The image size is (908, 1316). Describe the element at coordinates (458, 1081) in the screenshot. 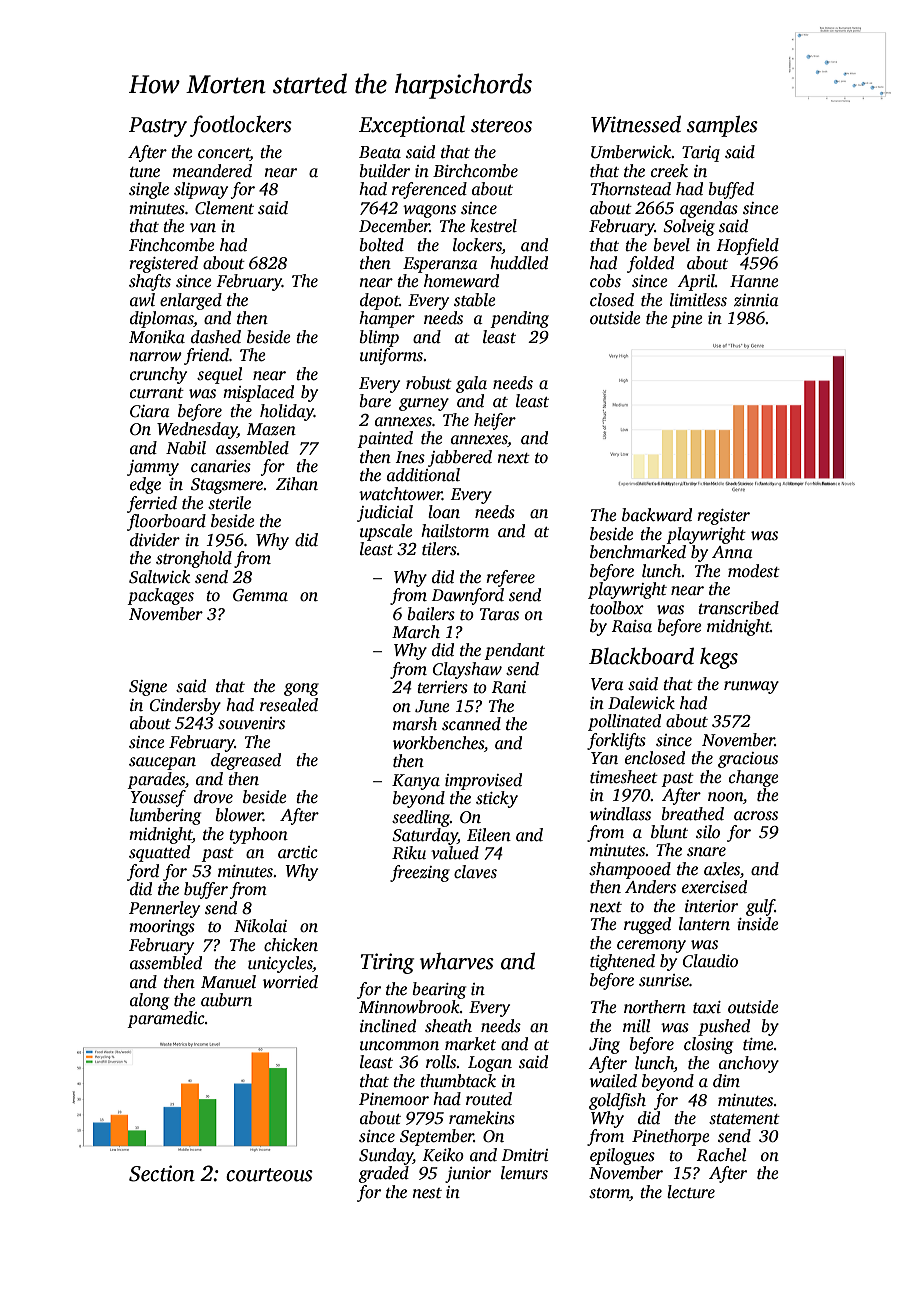

I see `thumbtack` at that location.
